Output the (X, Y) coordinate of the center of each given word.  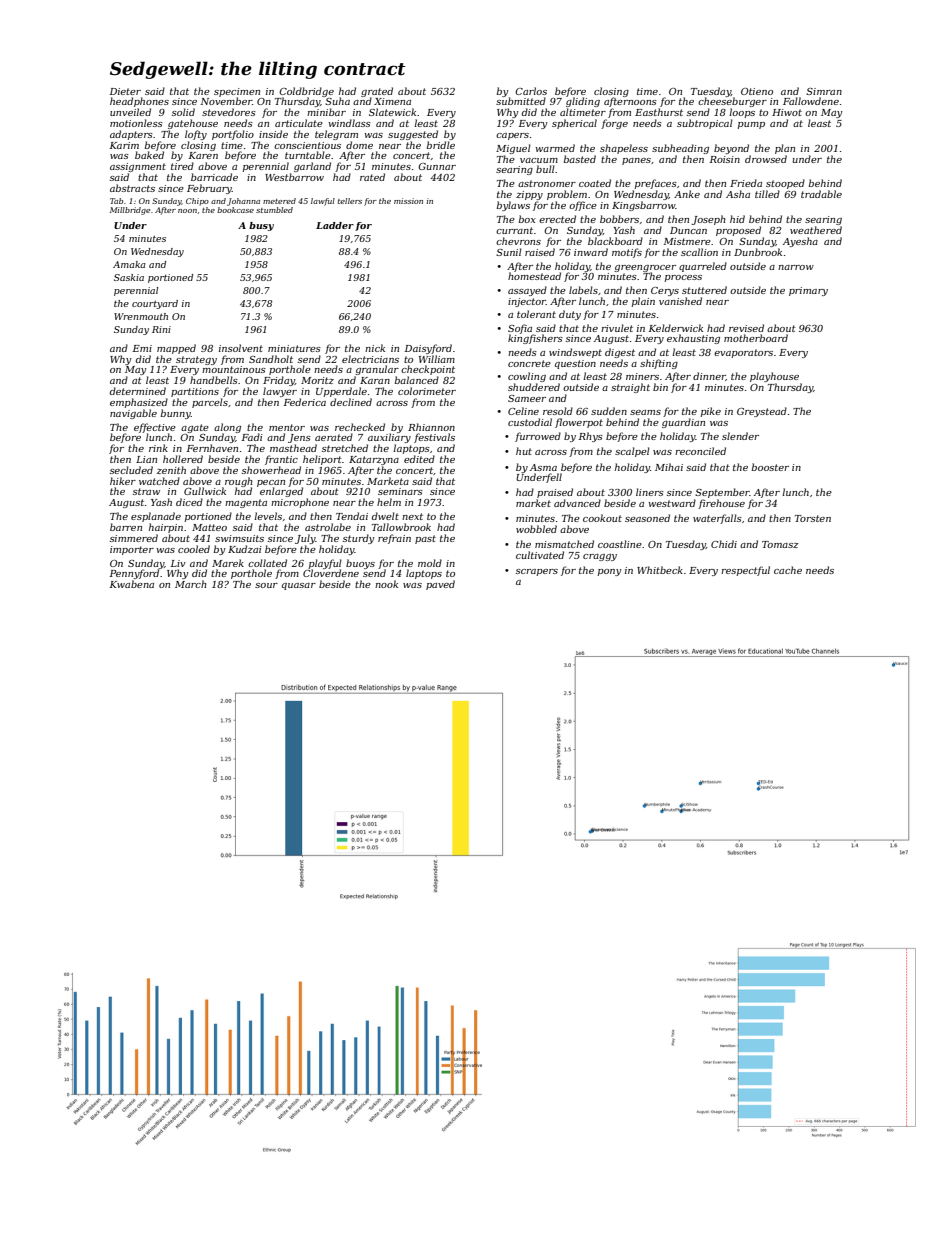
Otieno (757, 91)
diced (189, 502)
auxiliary (389, 438)
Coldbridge (306, 92)
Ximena (392, 101)
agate (195, 428)
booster (770, 467)
